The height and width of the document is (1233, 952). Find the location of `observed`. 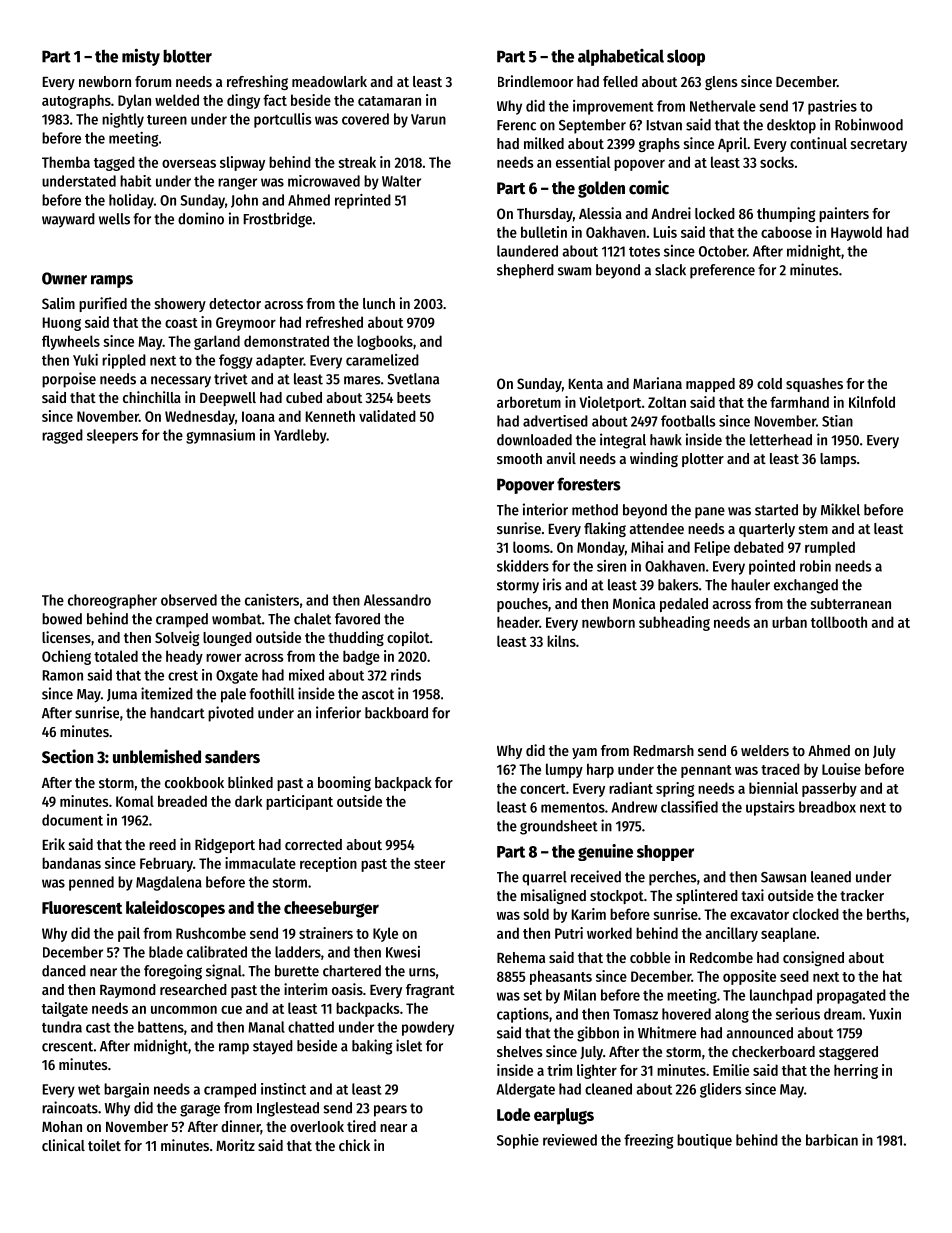

observed is located at coordinates (189, 600).
